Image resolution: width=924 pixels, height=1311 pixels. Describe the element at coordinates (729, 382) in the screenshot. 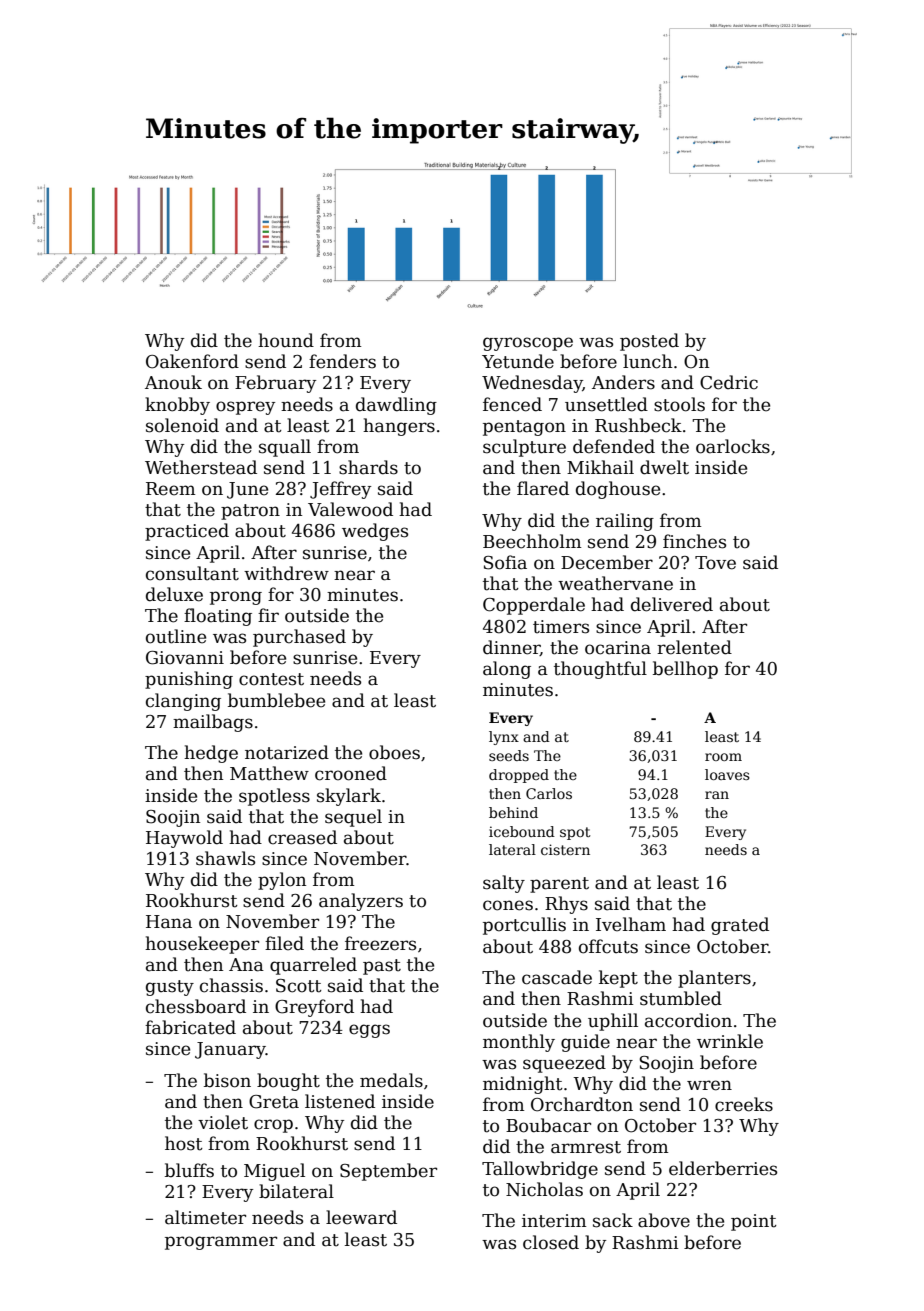

I see `Cedric` at that location.
